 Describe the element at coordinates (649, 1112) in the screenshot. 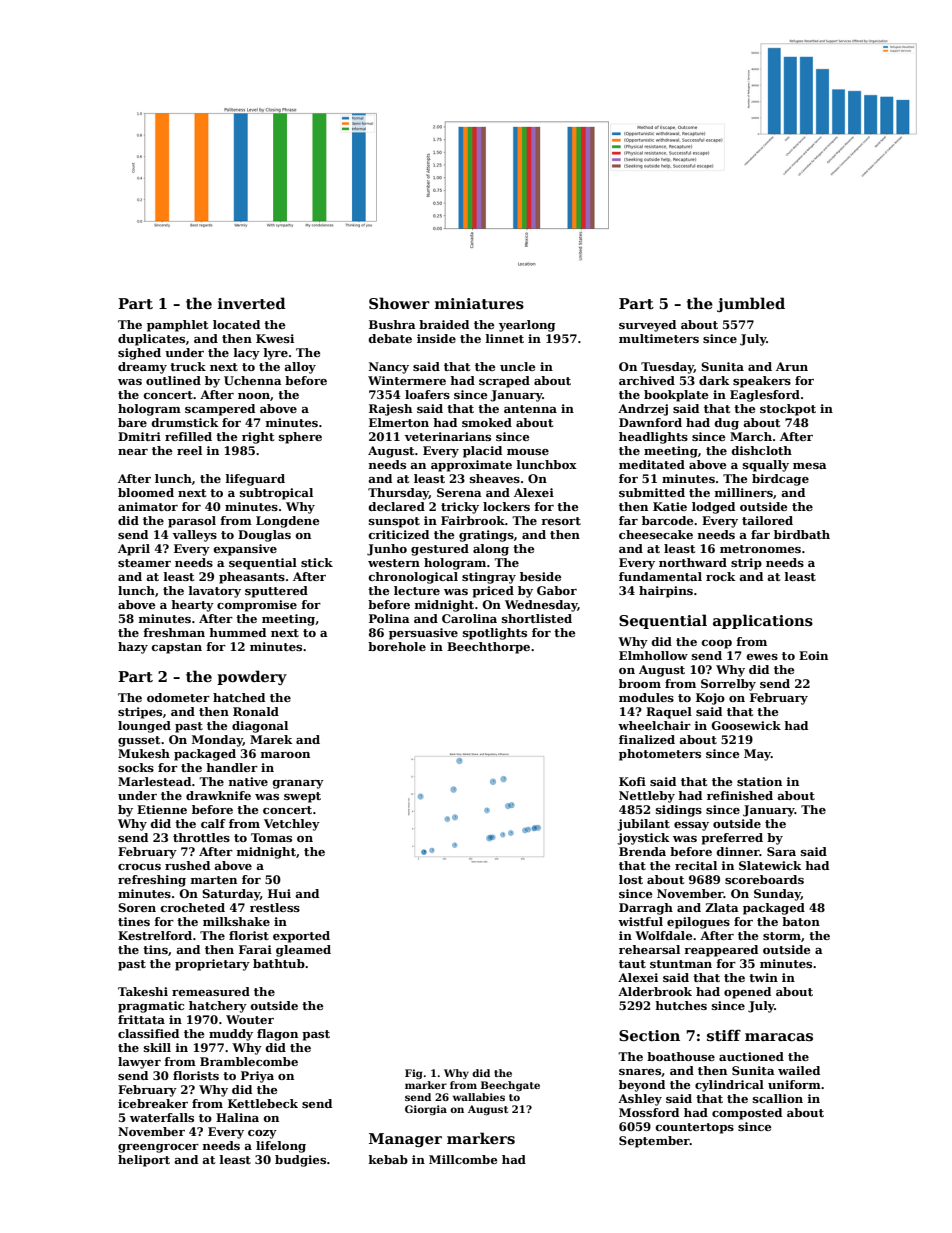

I see `Mossford` at that location.
